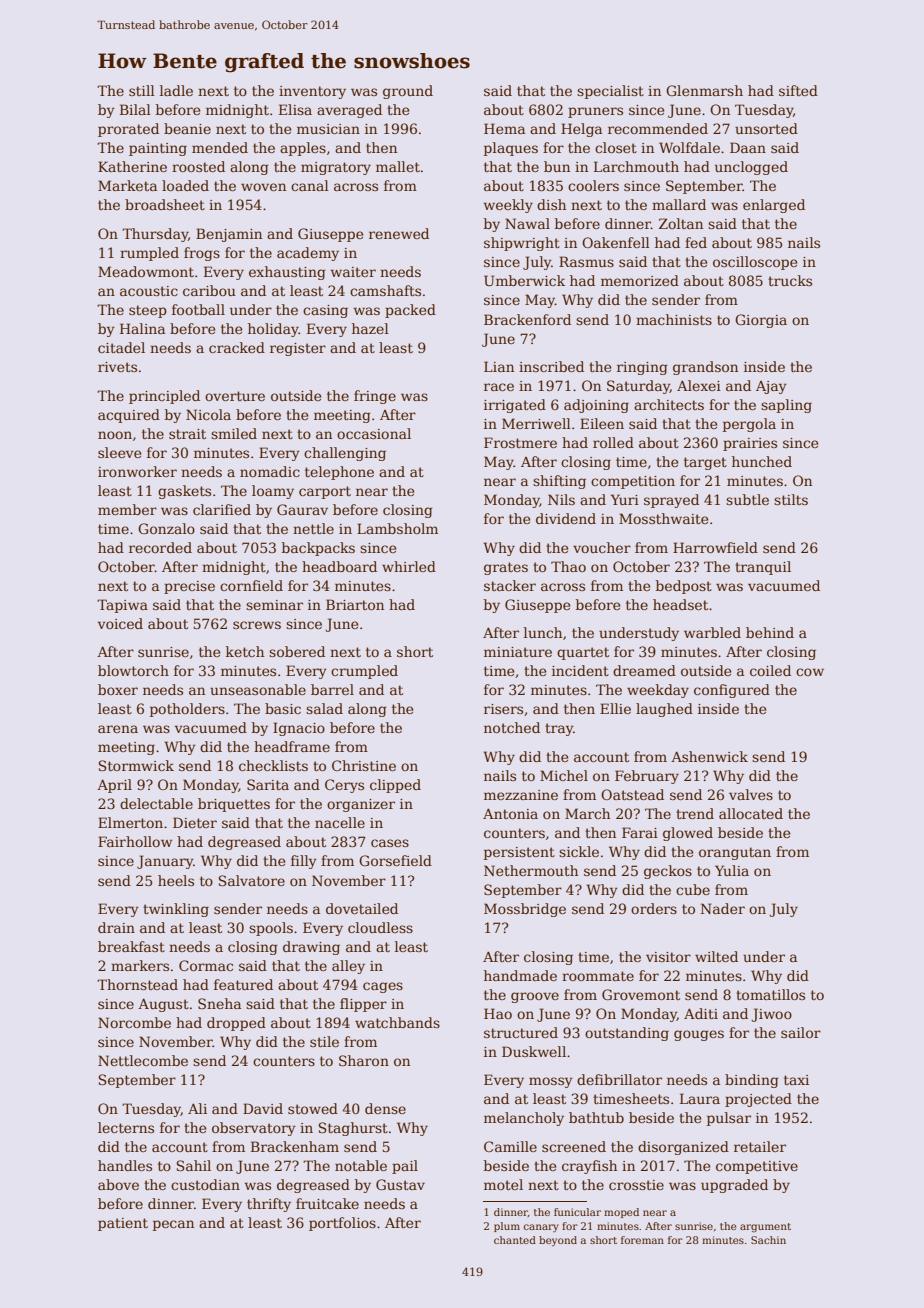 The height and width of the screenshot is (1308, 924). I want to click on notched, so click(512, 727).
